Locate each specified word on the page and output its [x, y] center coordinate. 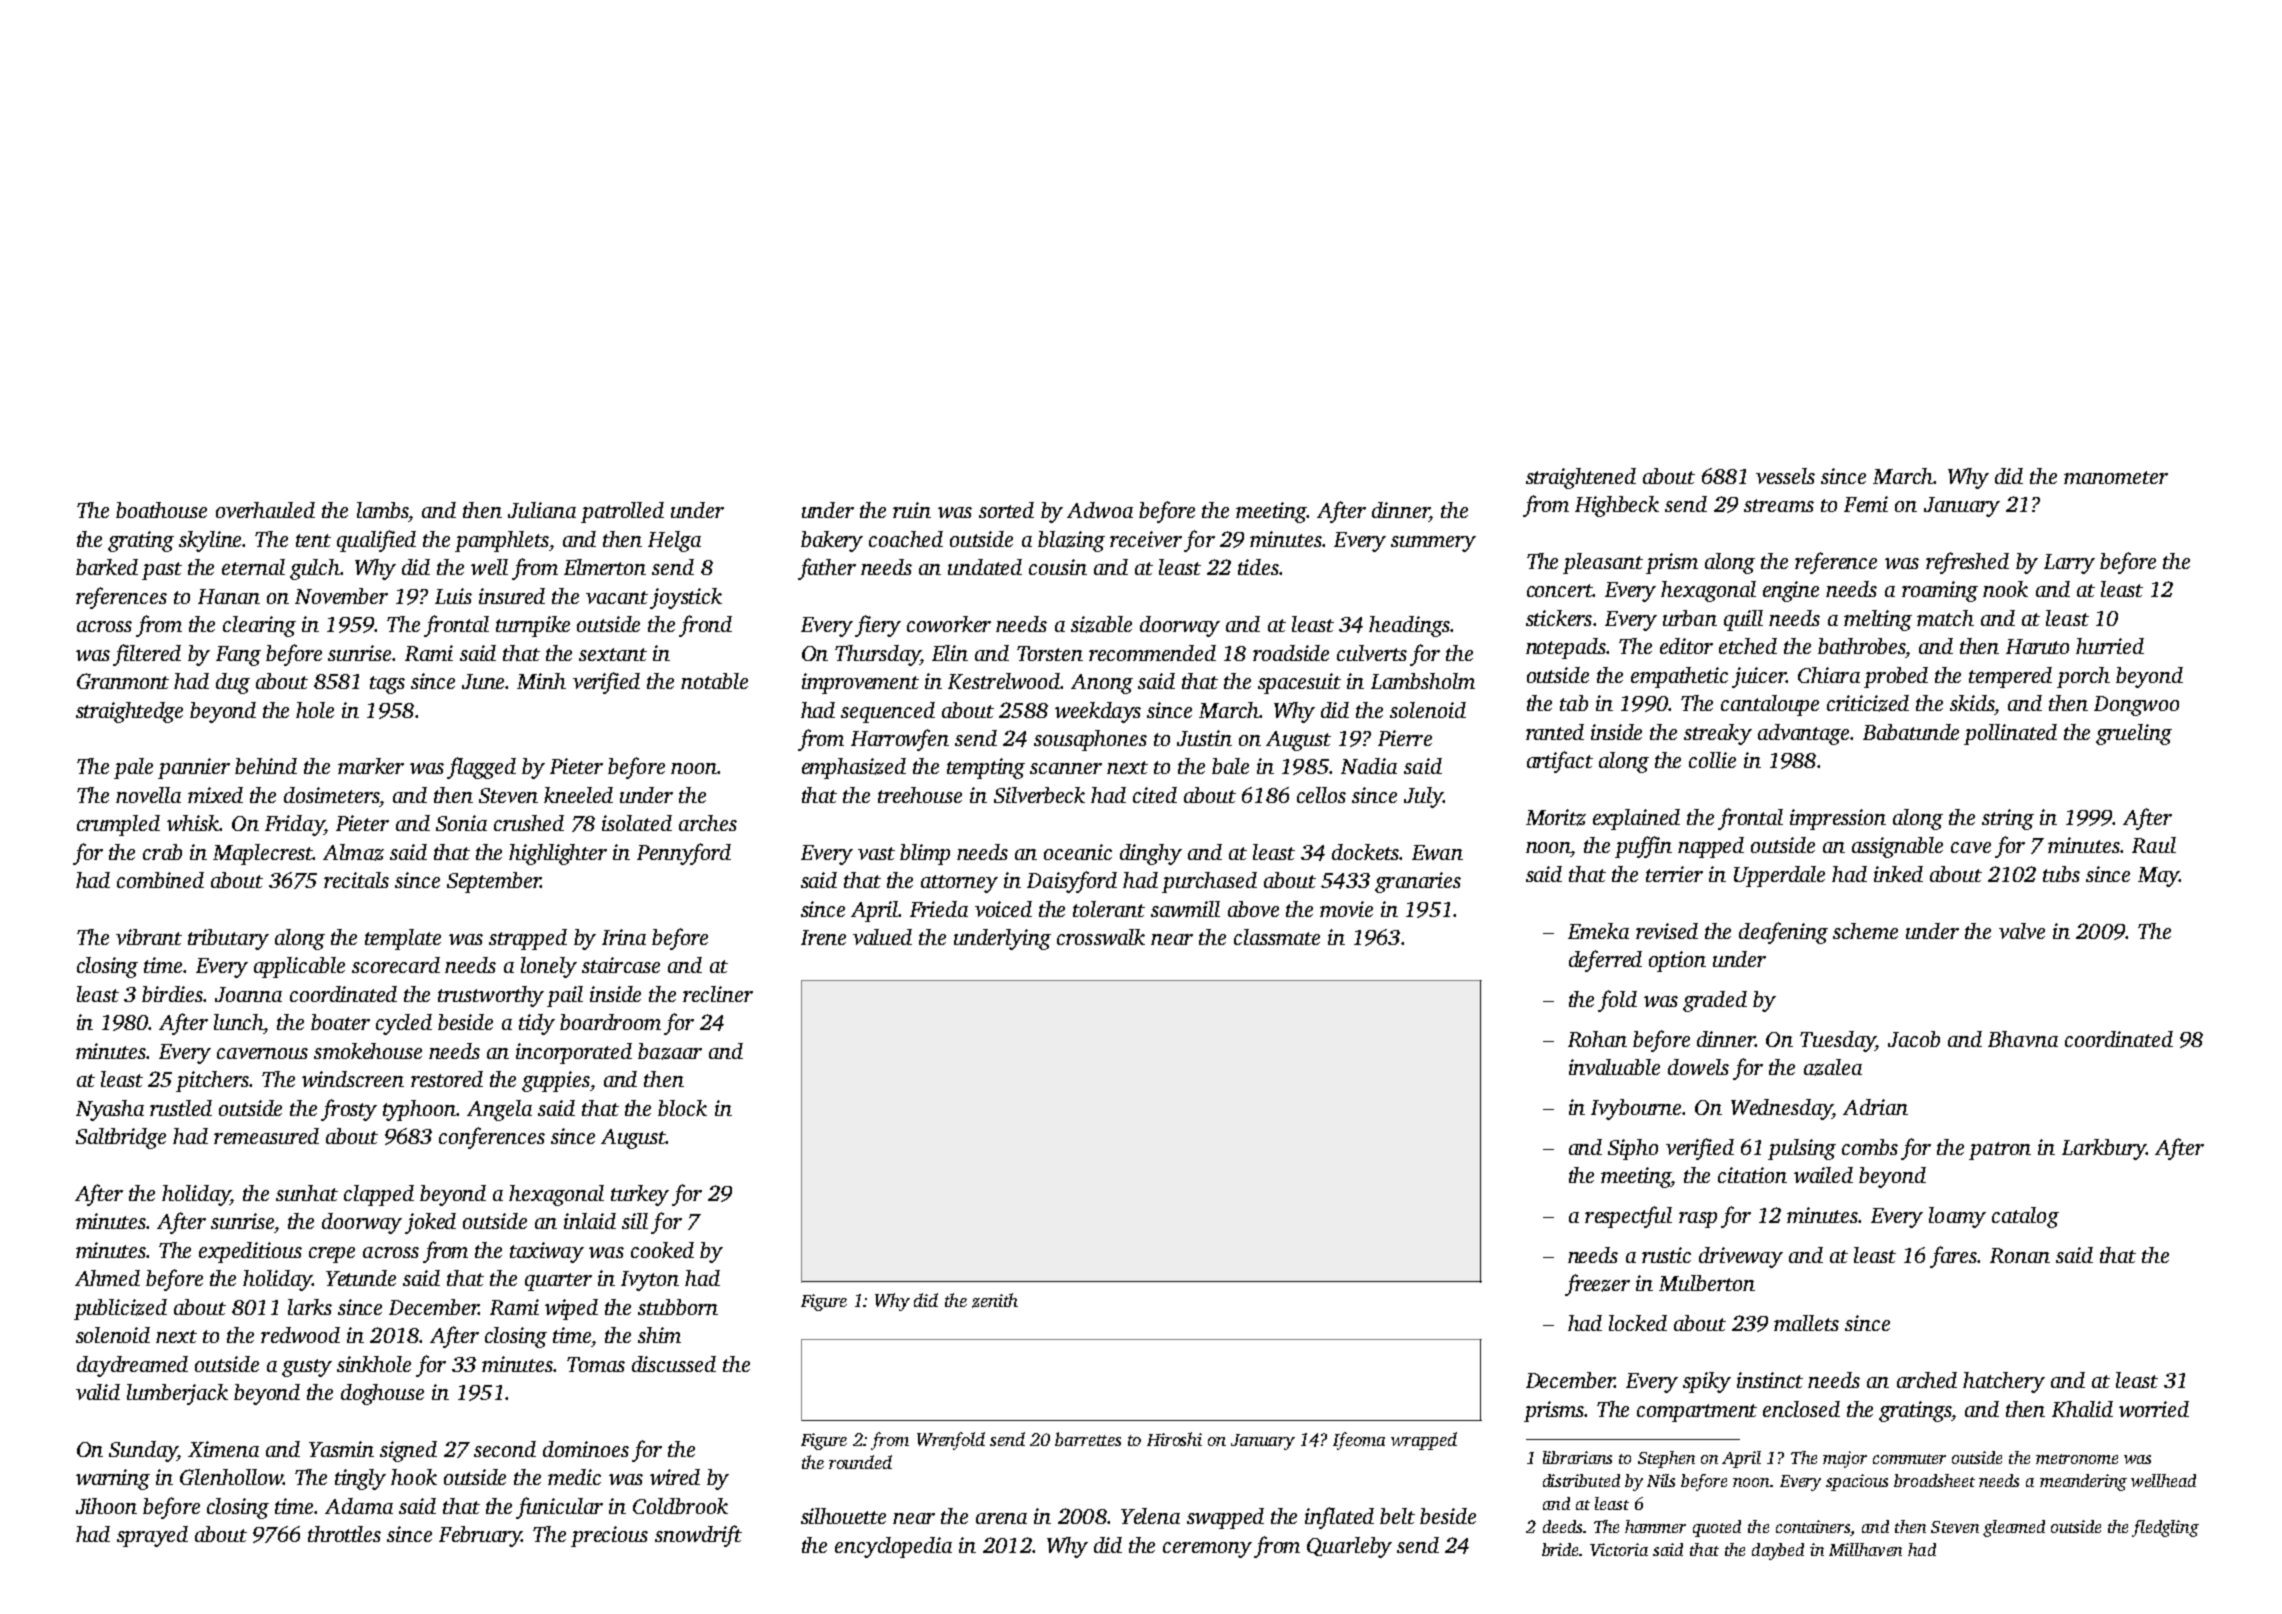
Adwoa [1100, 510]
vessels [1785, 476]
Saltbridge [121, 1138]
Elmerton [605, 567]
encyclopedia [893, 1547]
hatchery [2004, 1382]
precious [609, 1536]
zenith [995, 1300]
